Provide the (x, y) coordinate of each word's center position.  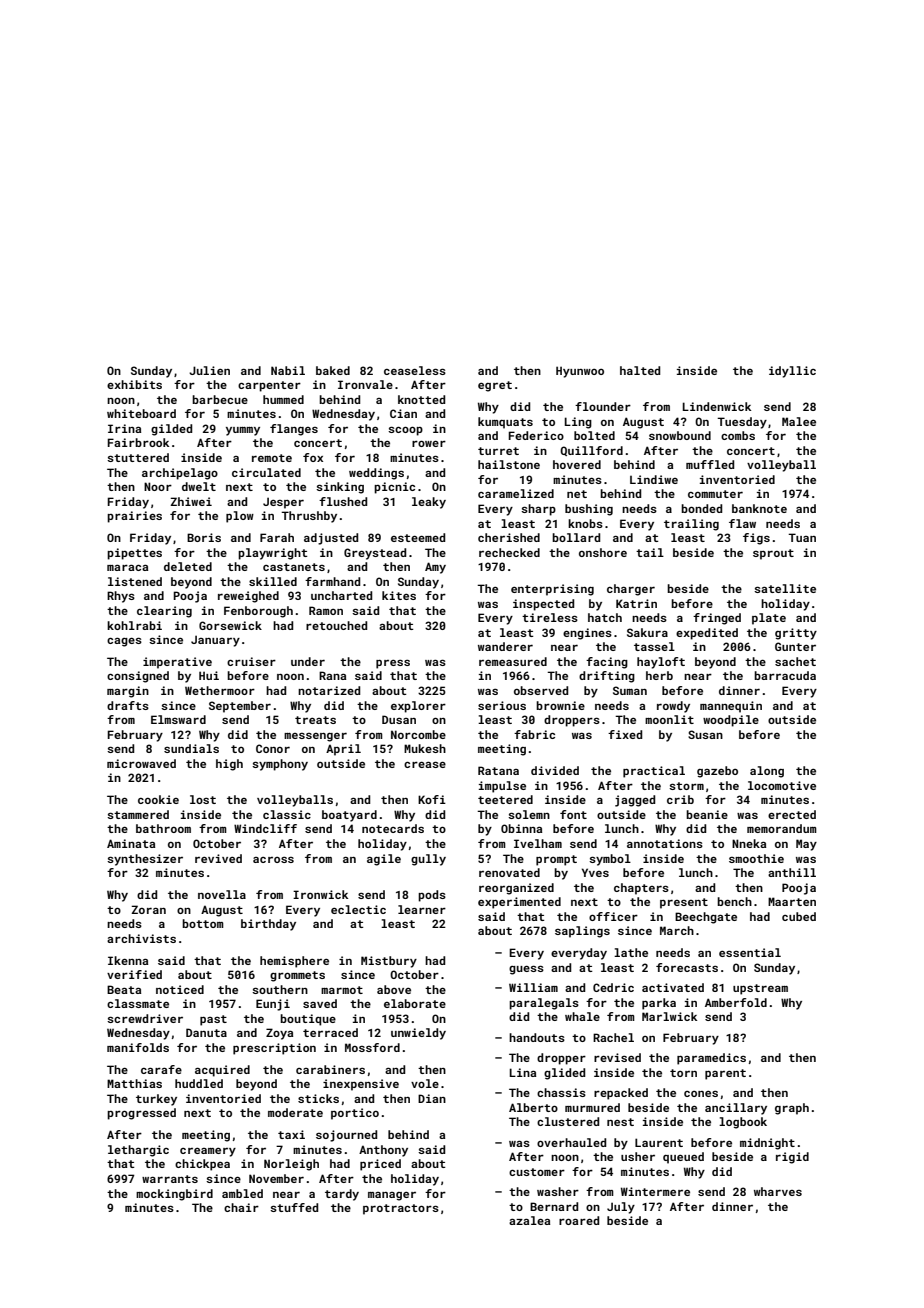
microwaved (141, 763)
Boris (204, 537)
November (276, 1178)
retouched (336, 625)
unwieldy (418, 1034)
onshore (603, 552)
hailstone (509, 464)
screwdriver (145, 1018)
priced (380, 1165)
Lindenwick (717, 406)
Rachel (613, 1037)
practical (654, 772)
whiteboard (141, 413)
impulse (502, 787)
